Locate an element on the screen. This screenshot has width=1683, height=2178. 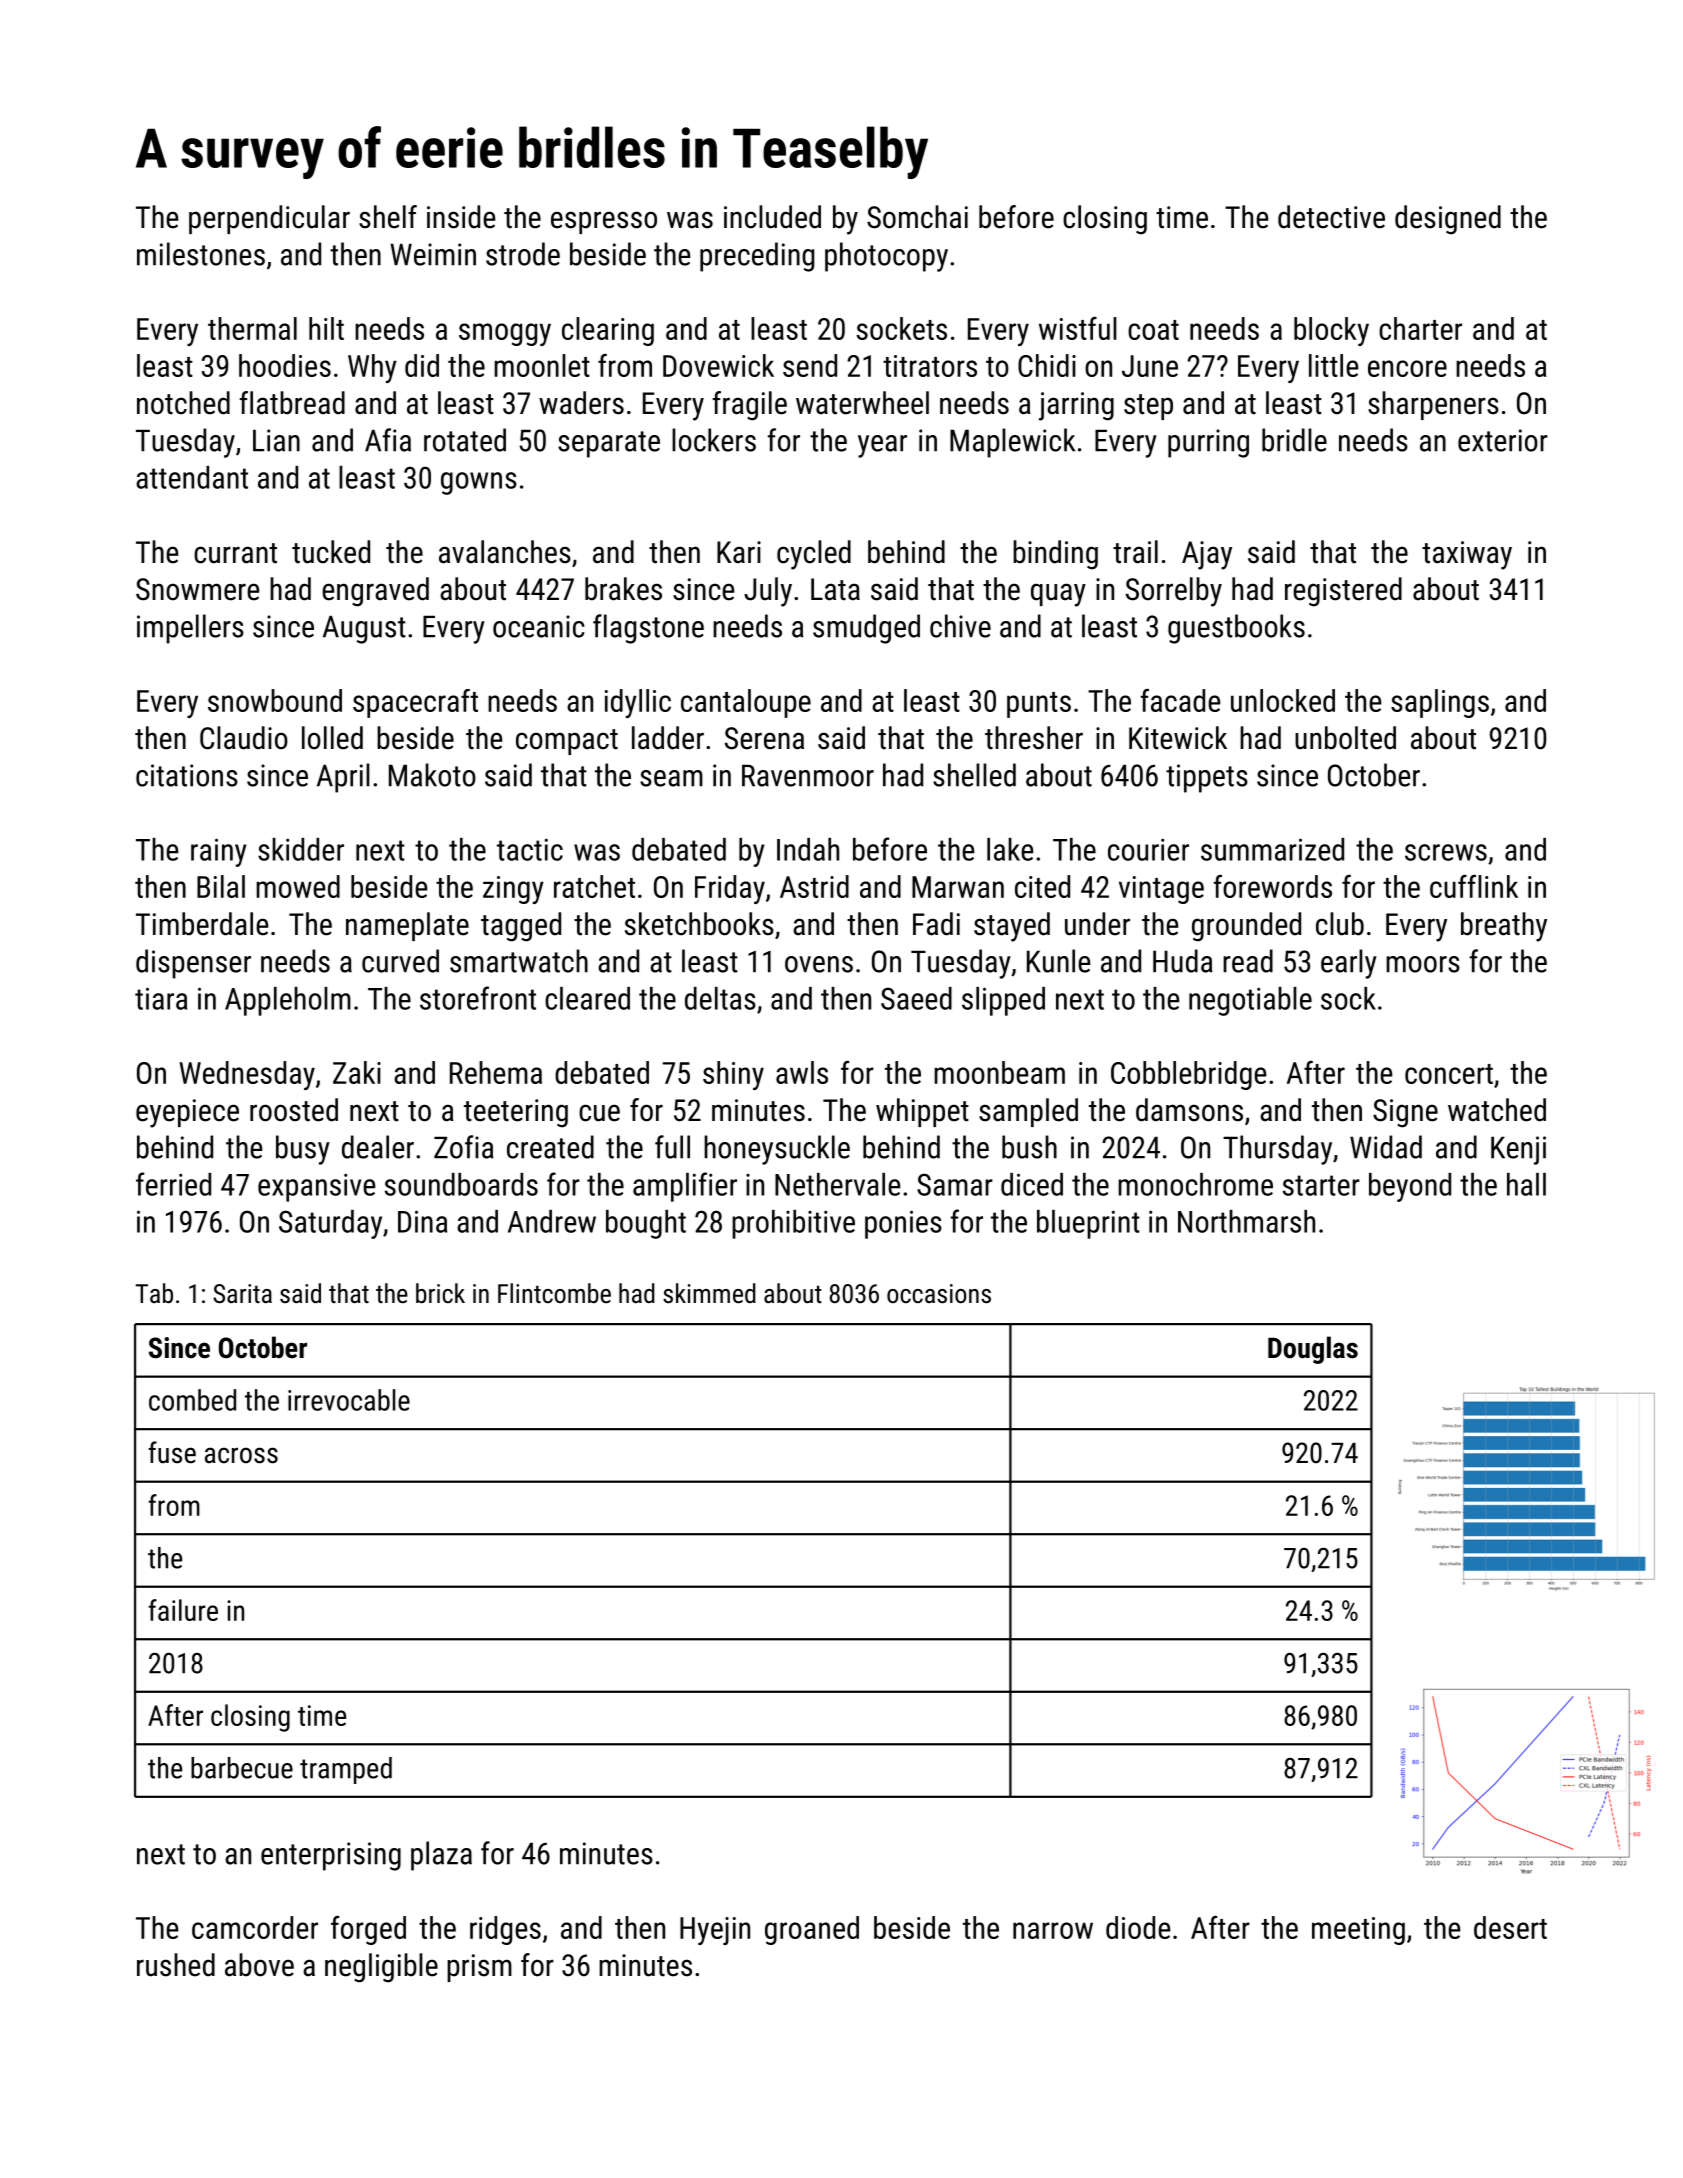
inside is located at coordinates (461, 217).
